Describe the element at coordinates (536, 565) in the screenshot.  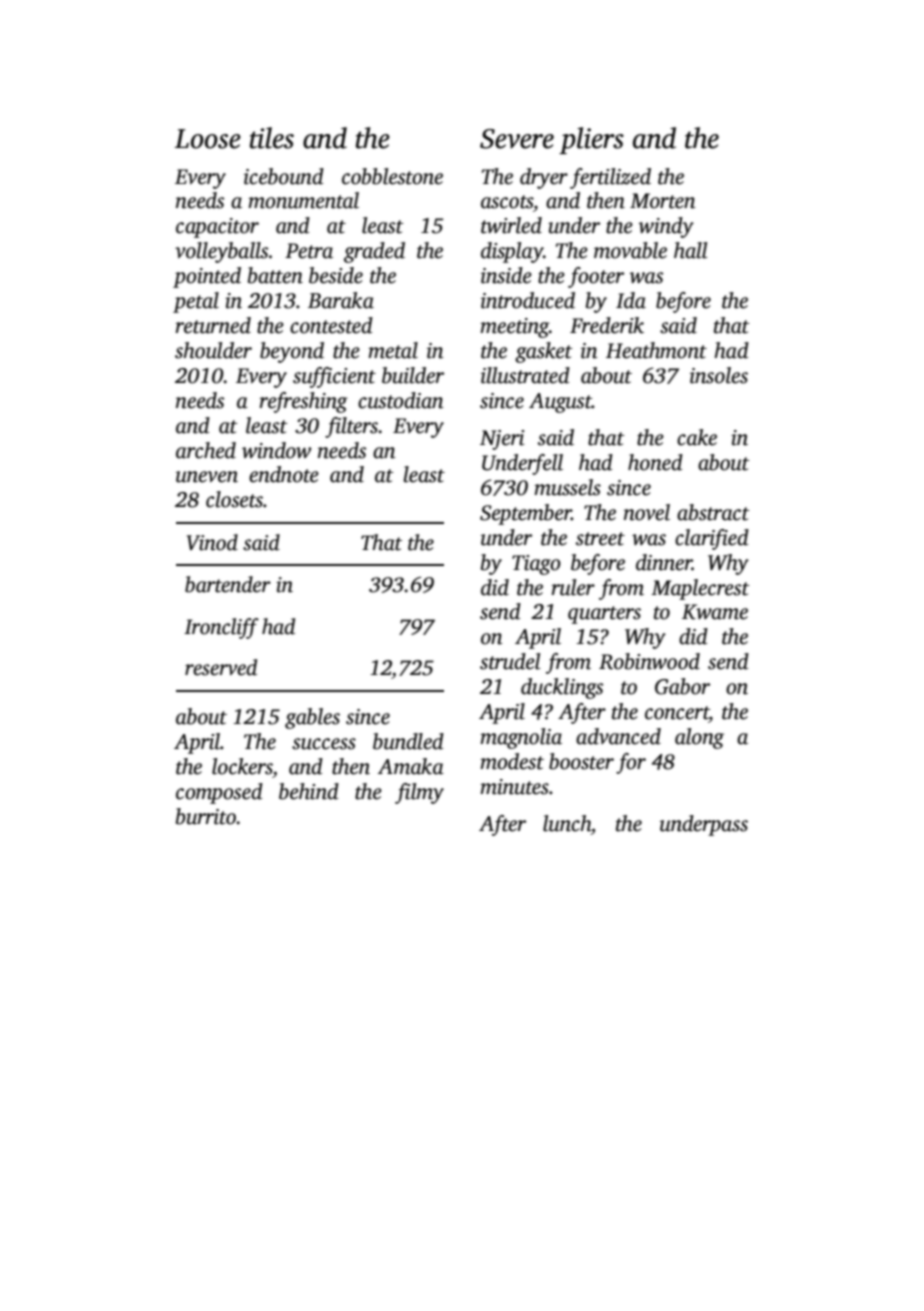
I see `Tiago` at that location.
